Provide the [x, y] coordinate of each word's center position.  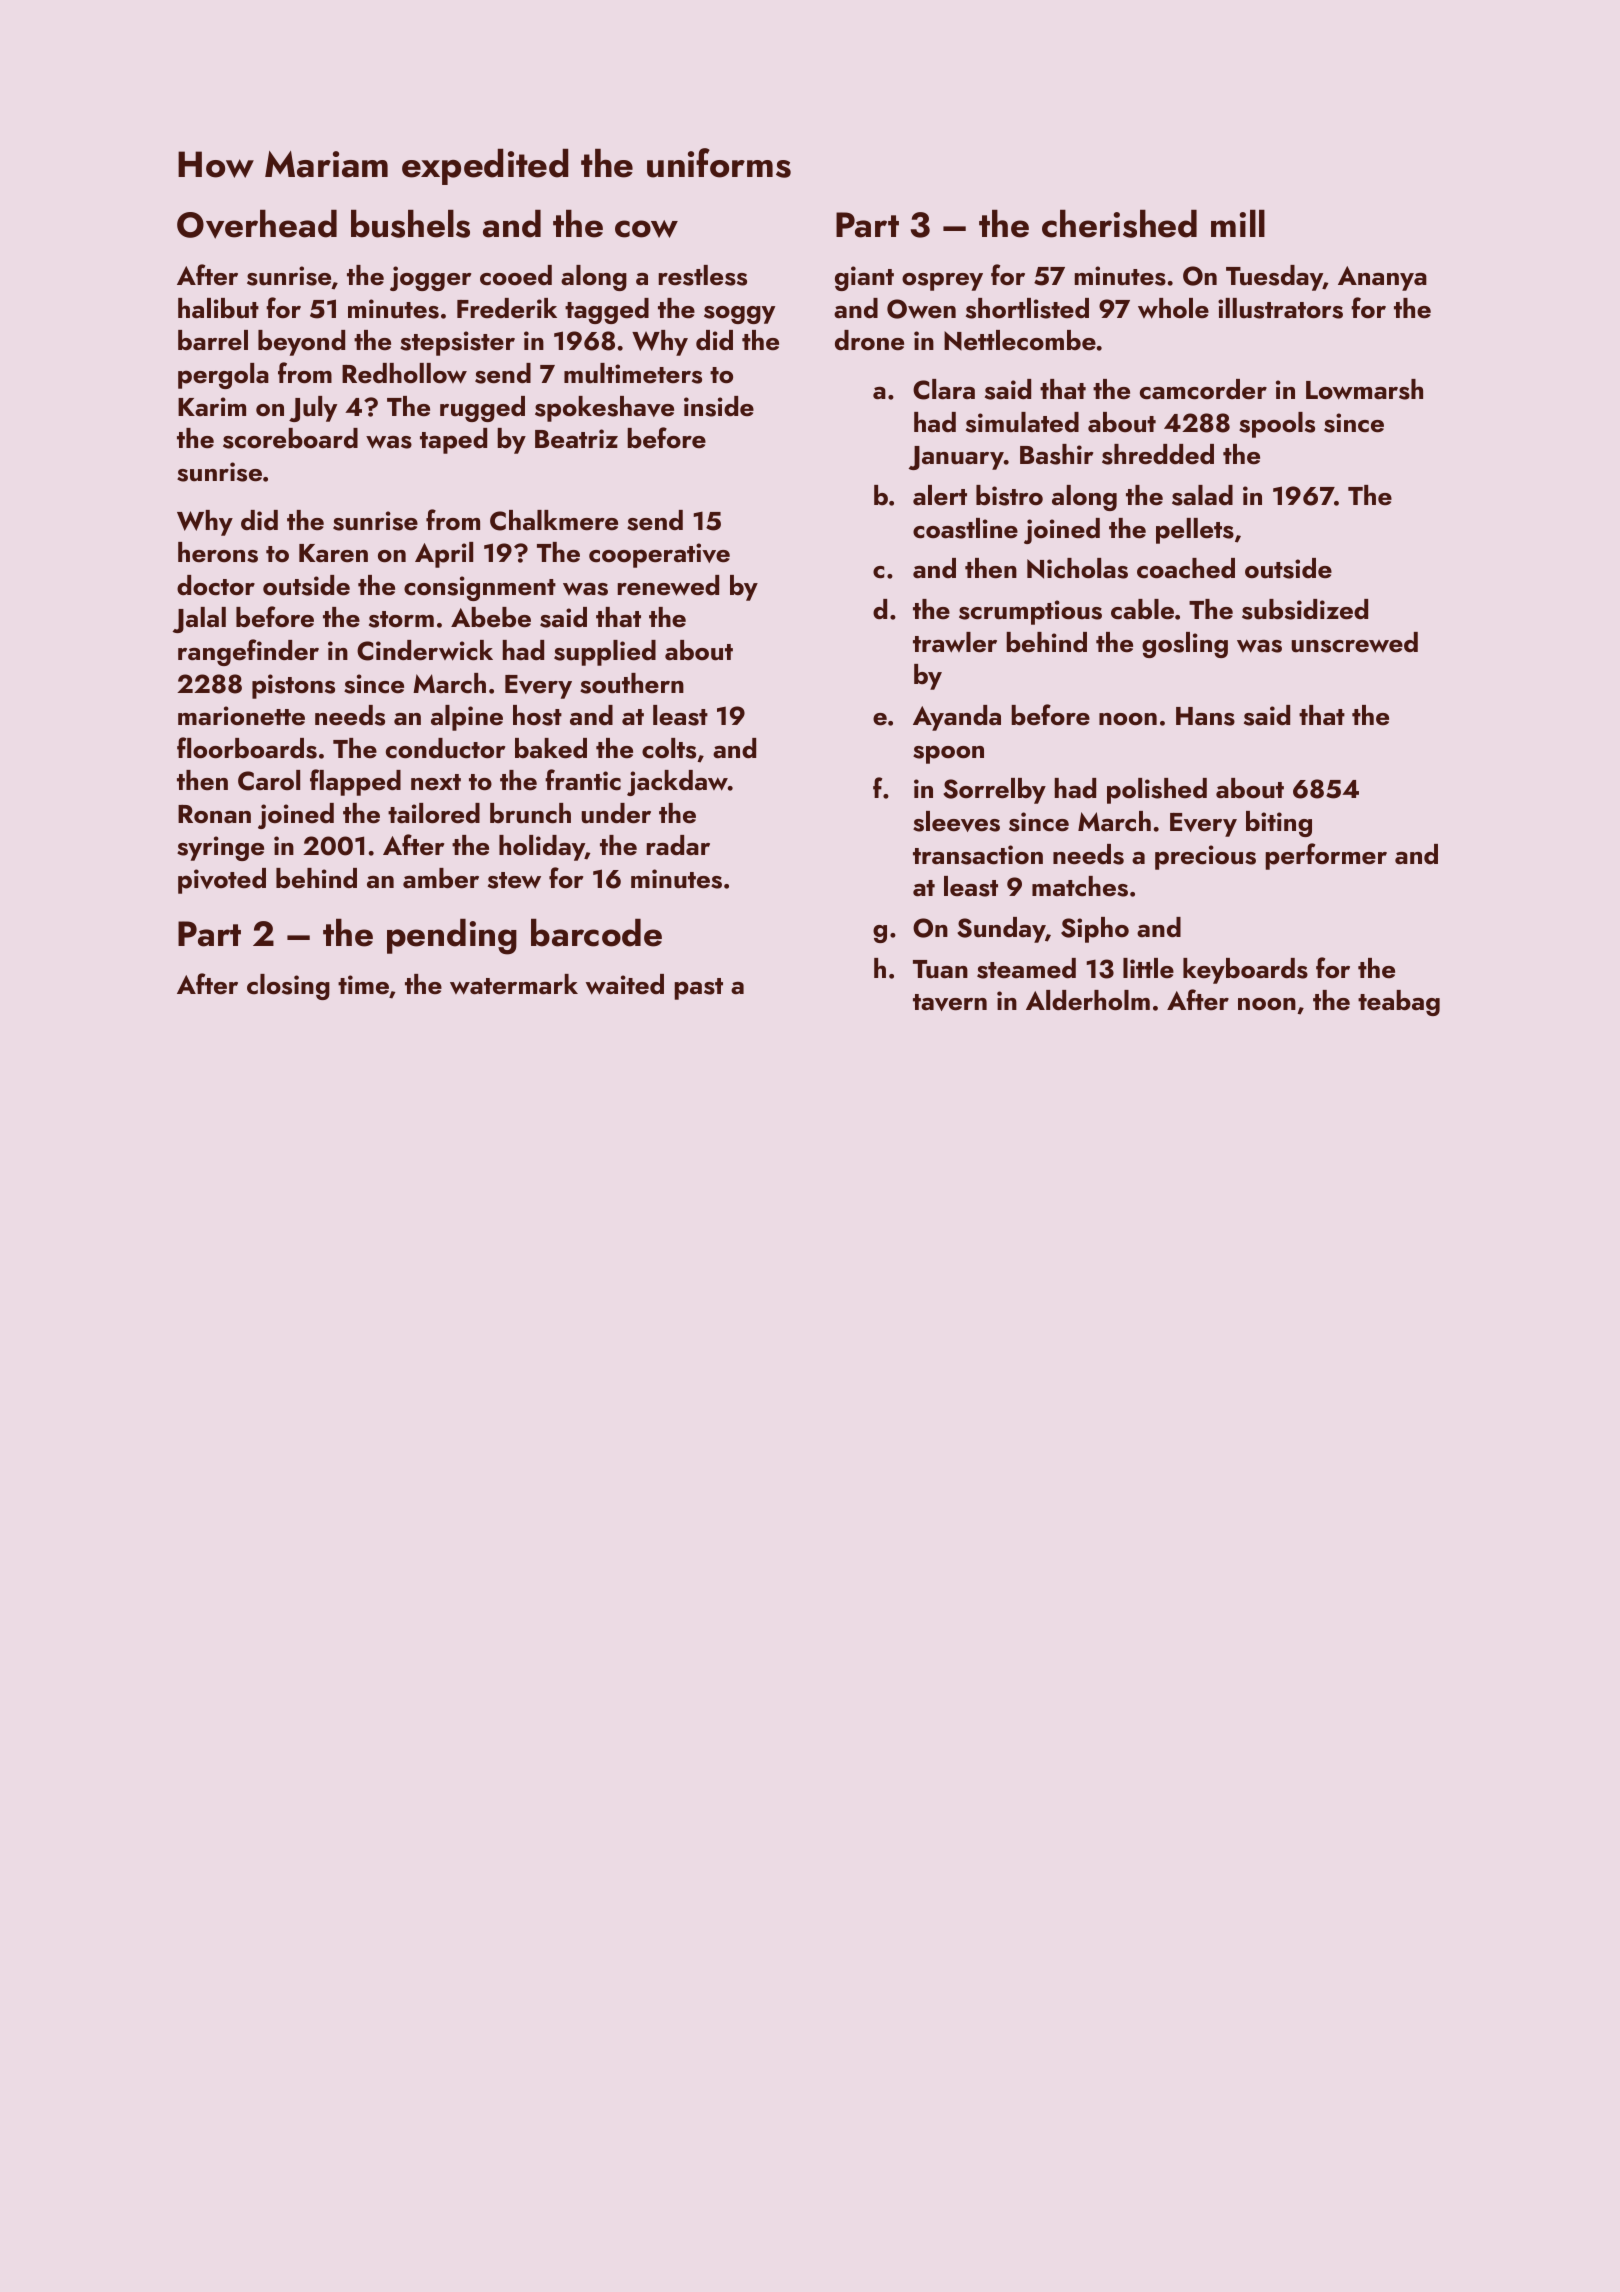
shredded [1158, 454]
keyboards [1245, 971]
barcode [596, 933]
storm [401, 619]
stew [514, 880]
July [313, 409]
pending [452, 937]
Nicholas [1077, 568]
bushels [410, 224]
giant [864, 278]
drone [869, 340]
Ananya [1382, 278]
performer [1326, 856]
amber [441, 878]
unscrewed [1355, 642]
